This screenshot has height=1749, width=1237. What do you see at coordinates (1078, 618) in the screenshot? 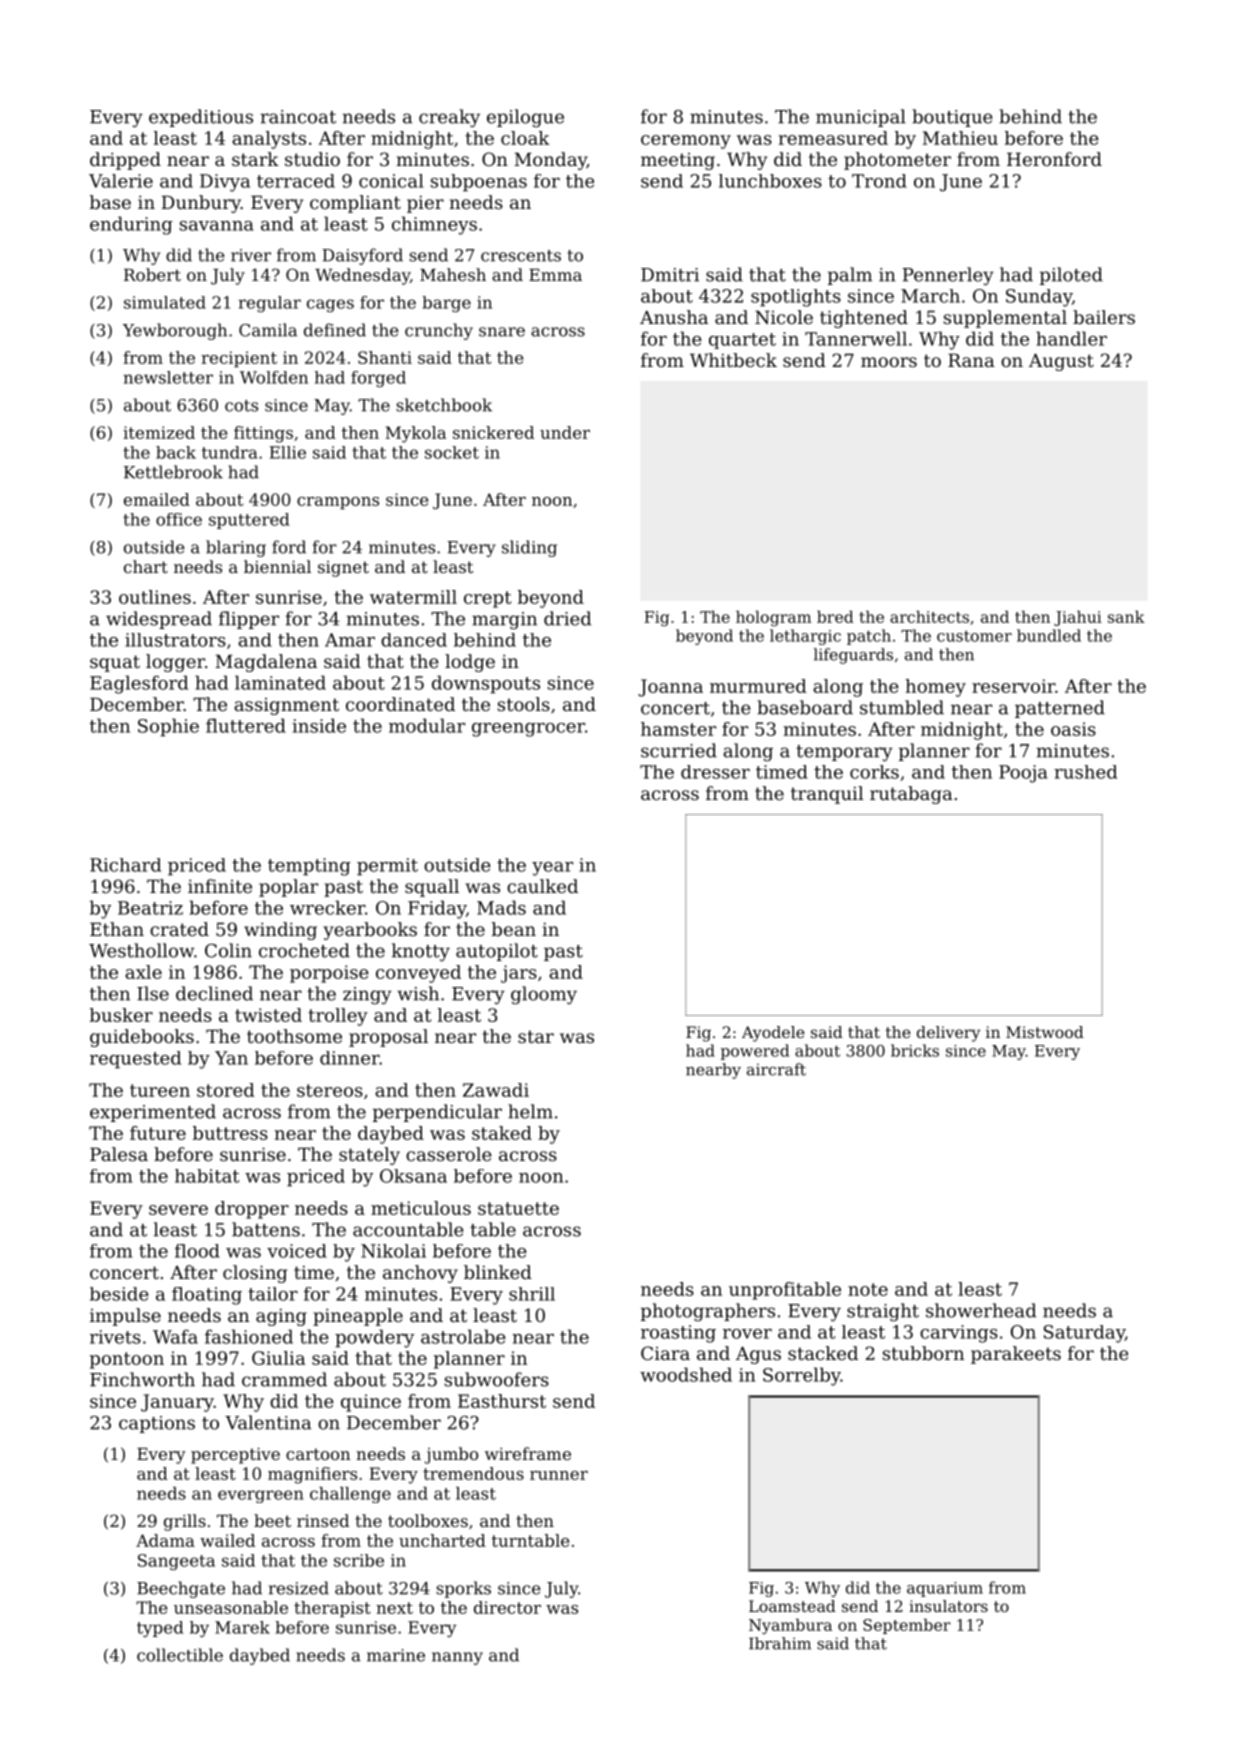
I see `Jiahui` at bounding box center [1078, 618].
